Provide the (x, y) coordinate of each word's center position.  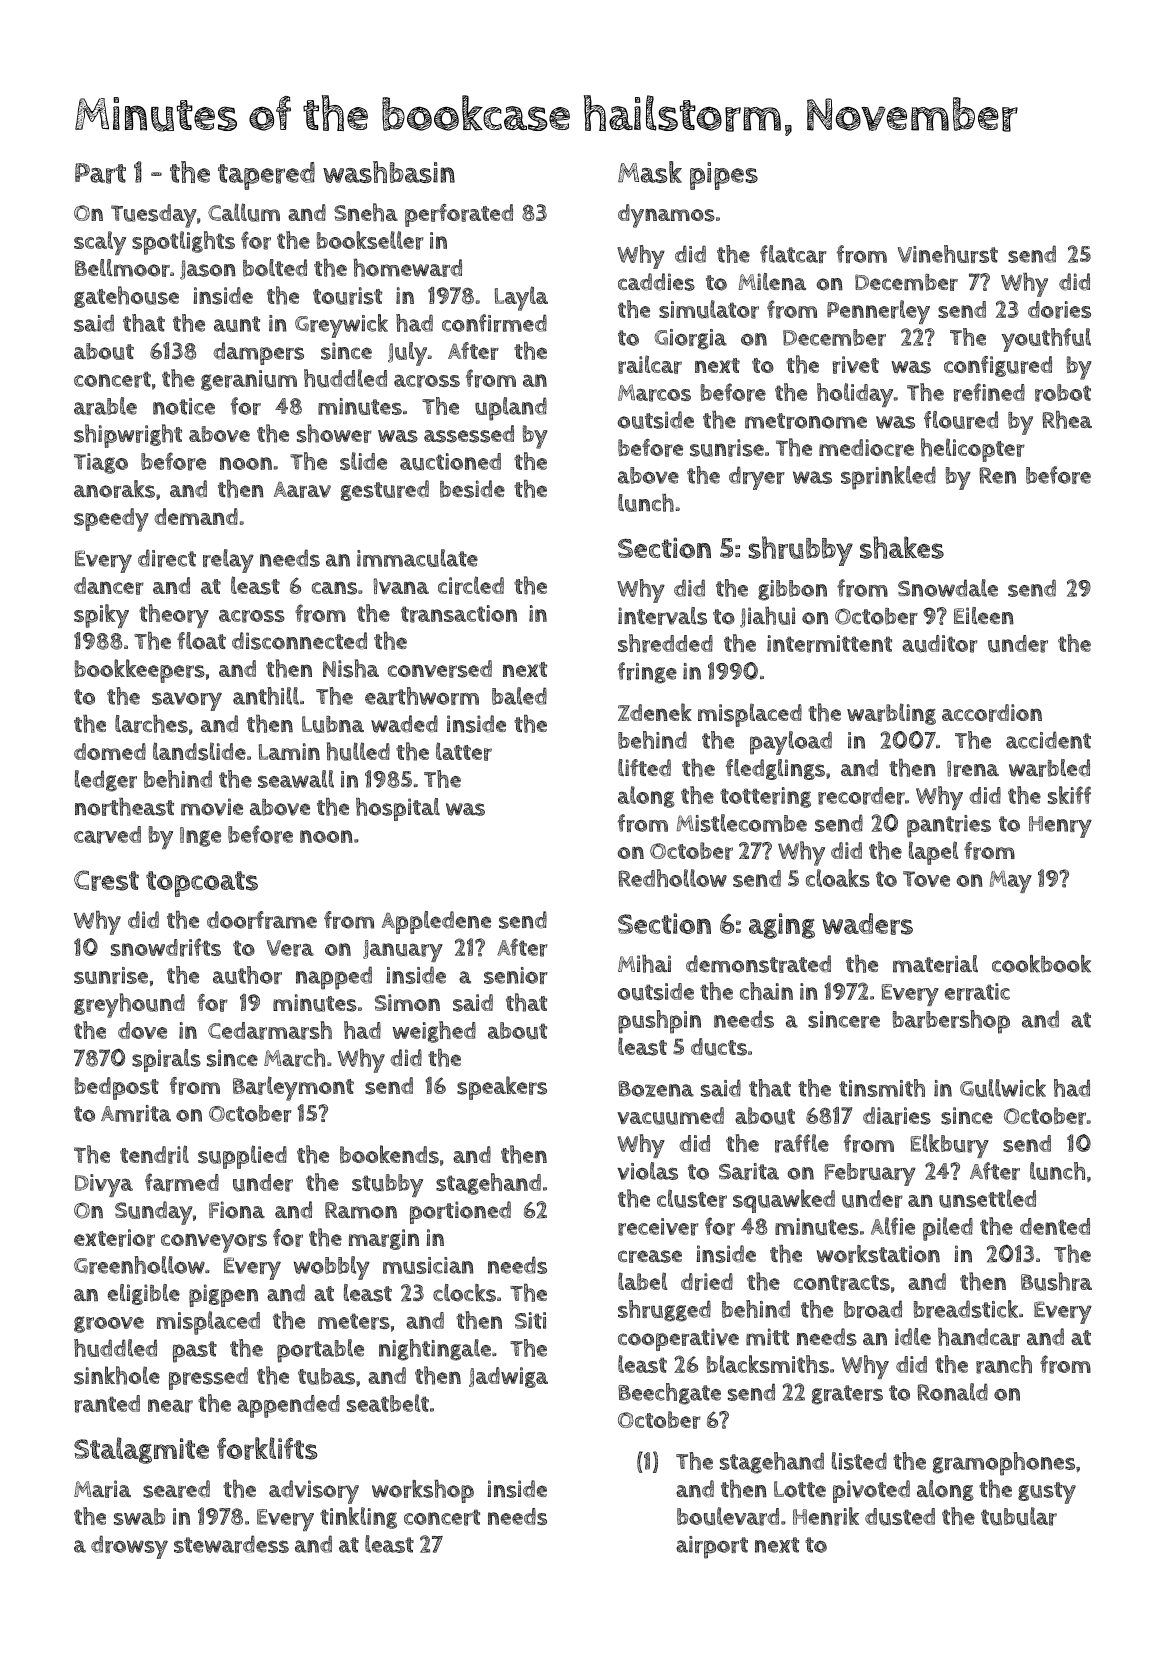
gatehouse (126, 297)
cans (334, 588)
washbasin (389, 172)
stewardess (231, 1544)
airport (712, 1547)
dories (1059, 310)
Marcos (654, 393)
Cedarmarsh (270, 1030)
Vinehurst (948, 254)
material (935, 964)
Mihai (644, 964)
